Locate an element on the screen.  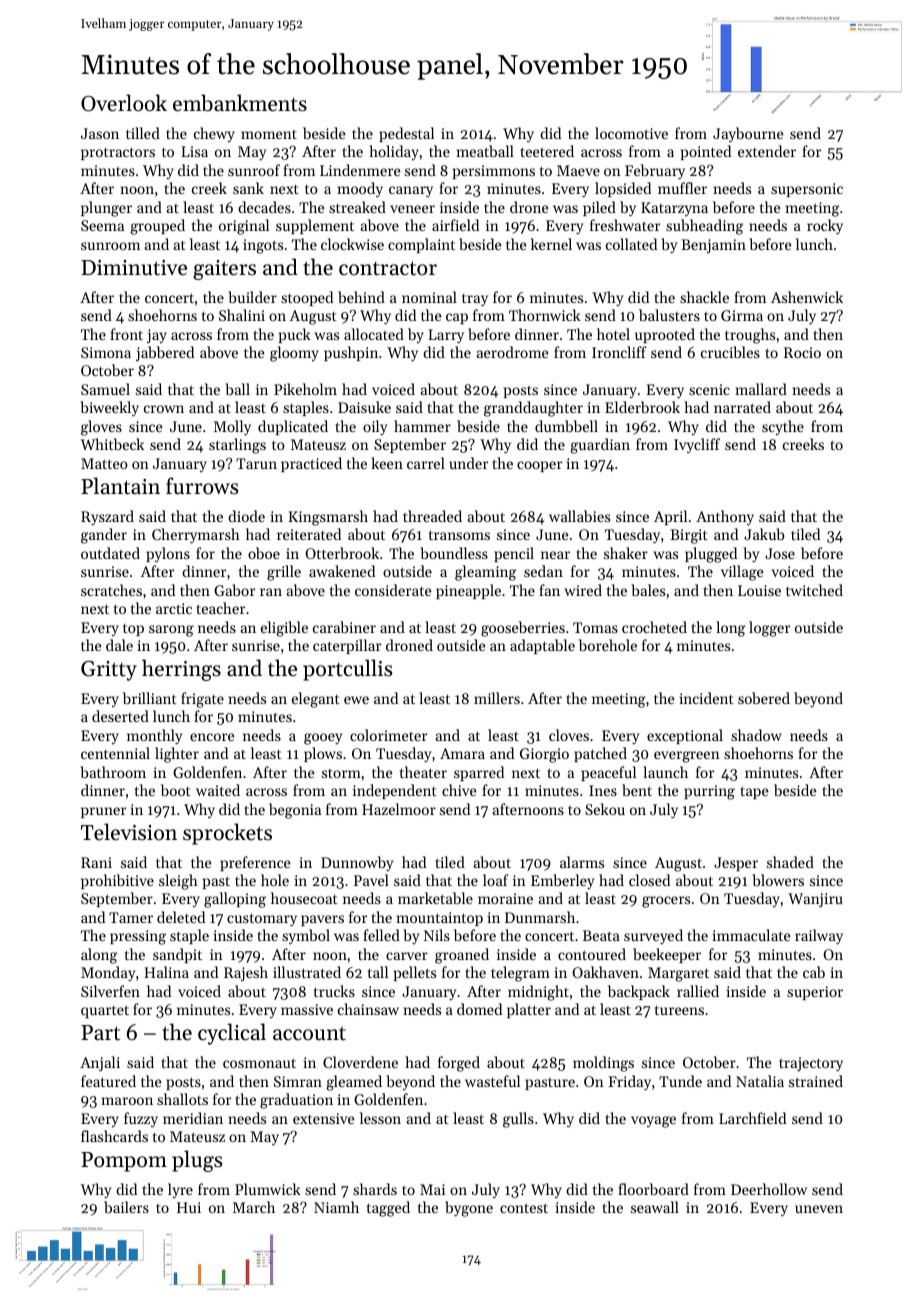
Daisuke is located at coordinates (364, 407).
